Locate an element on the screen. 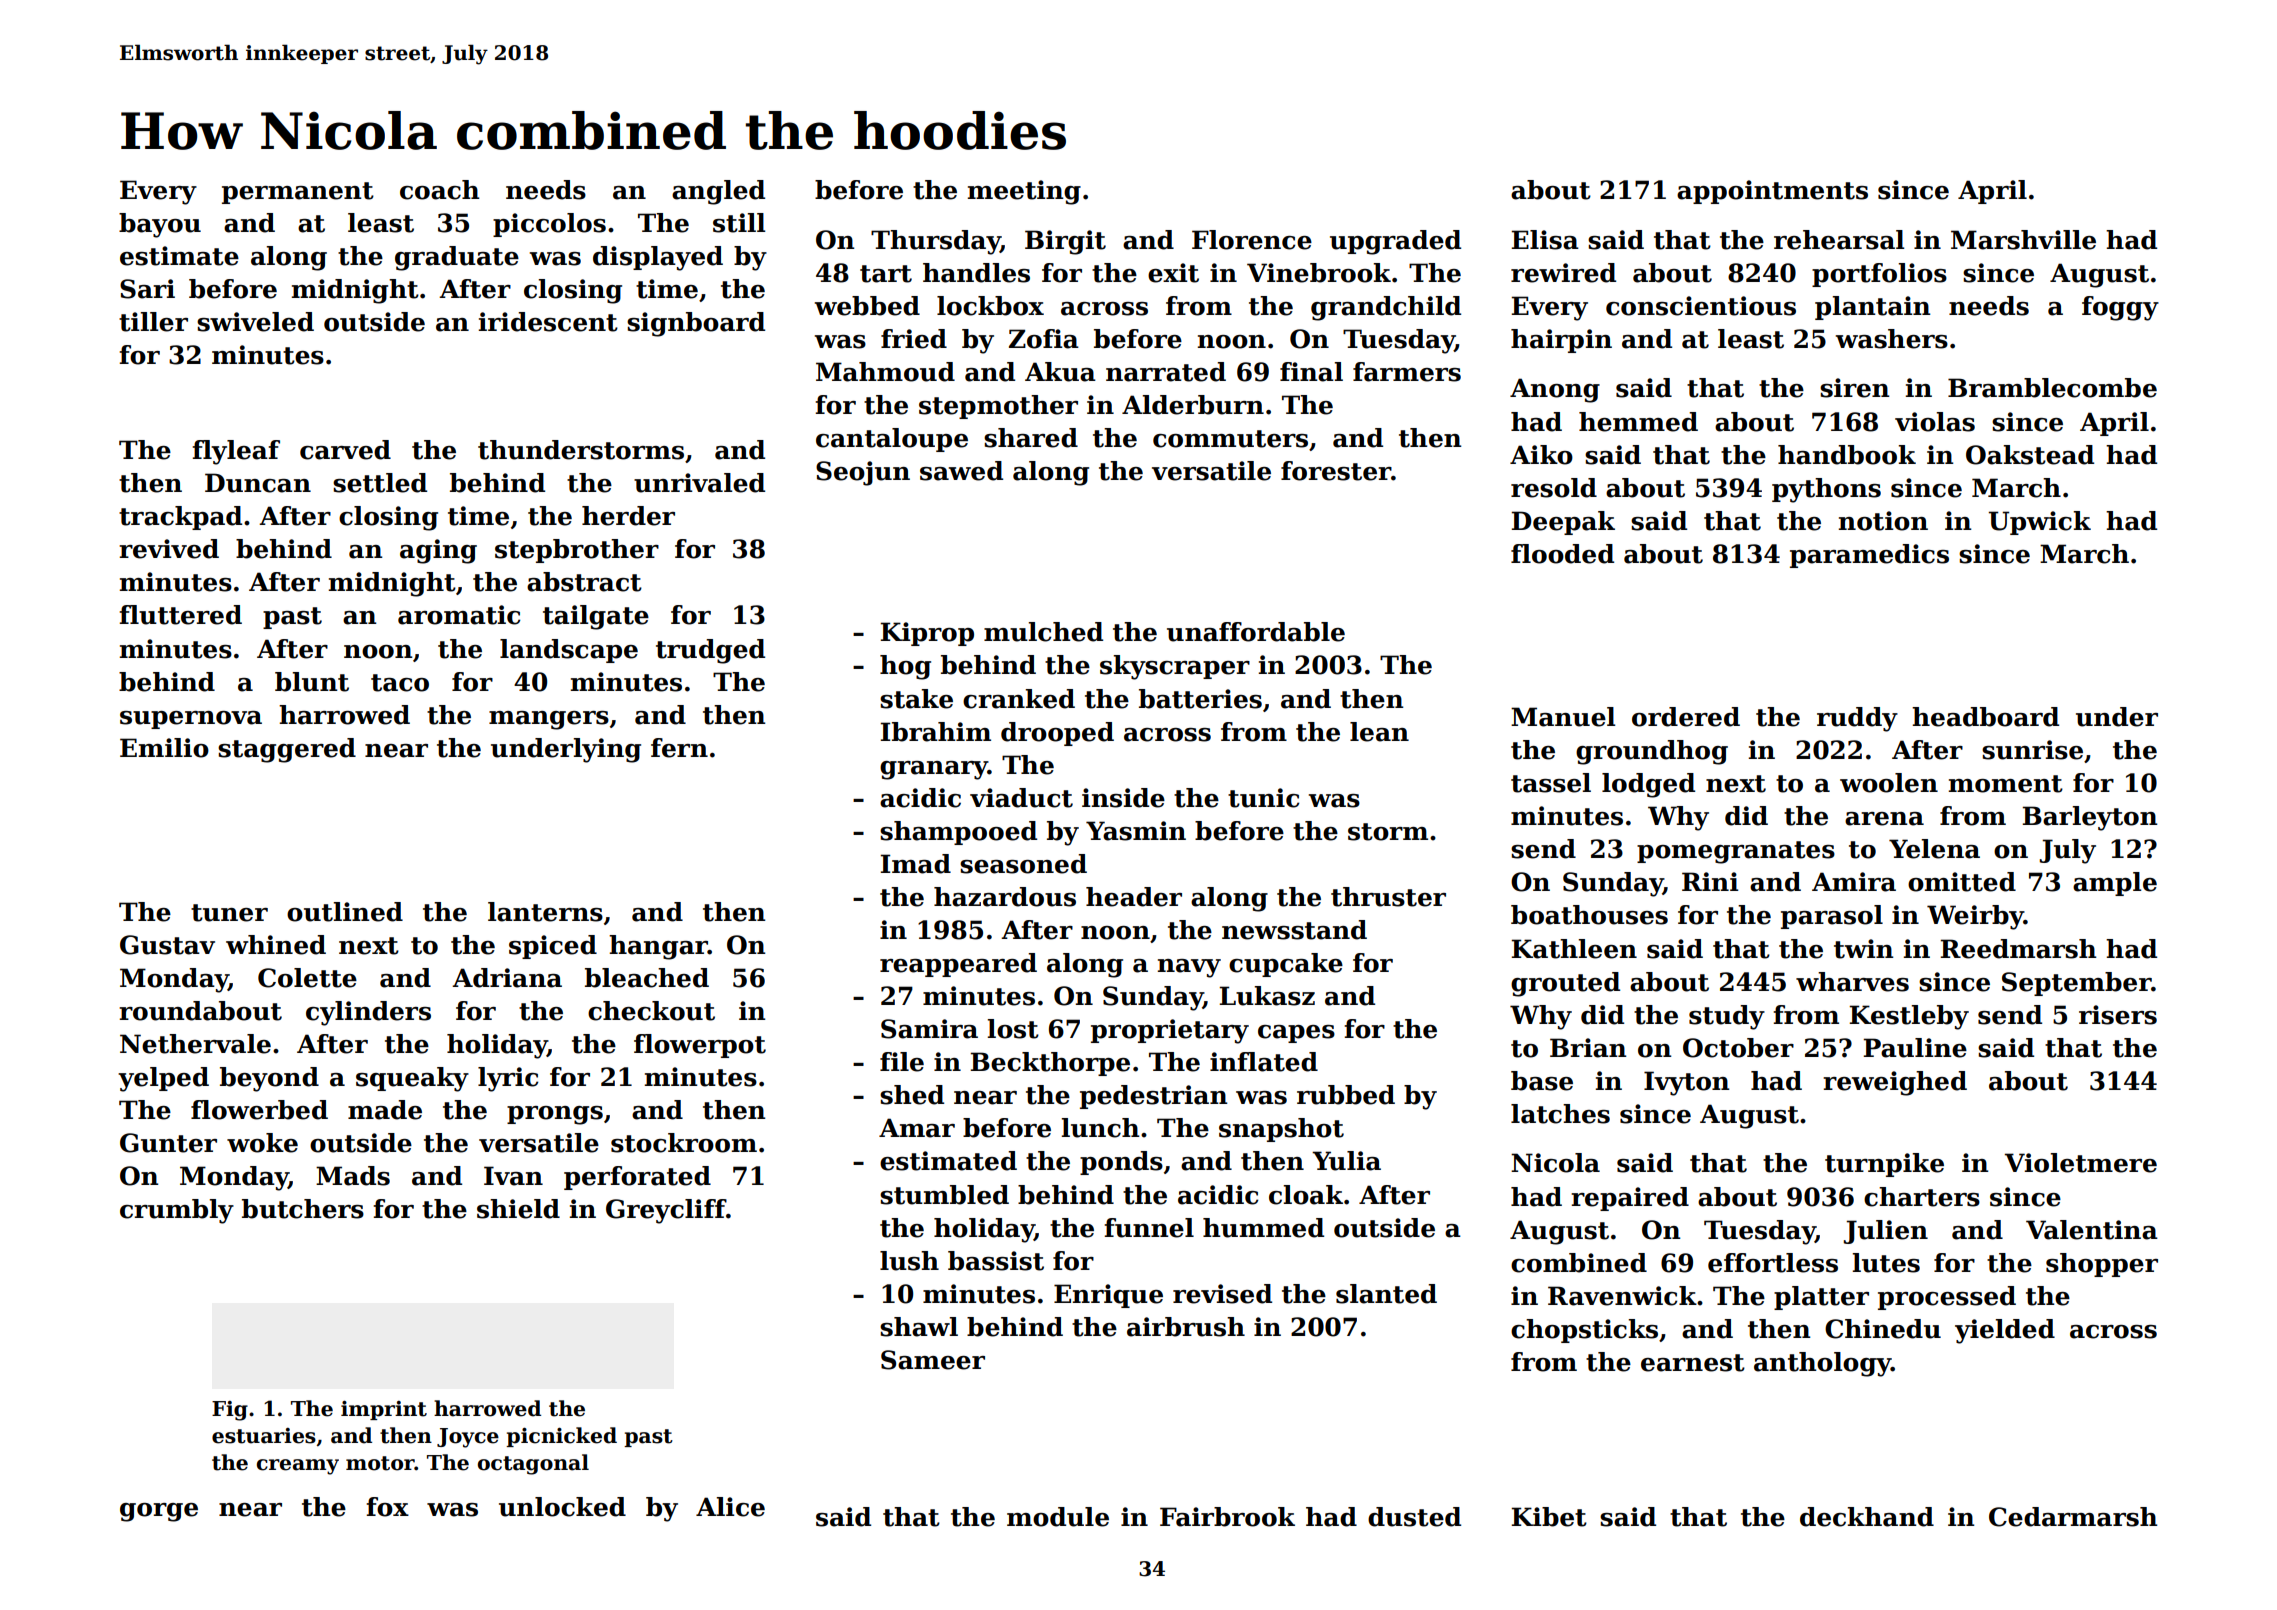 This screenshot has width=2277, height=1610. still is located at coordinates (739, 223).
